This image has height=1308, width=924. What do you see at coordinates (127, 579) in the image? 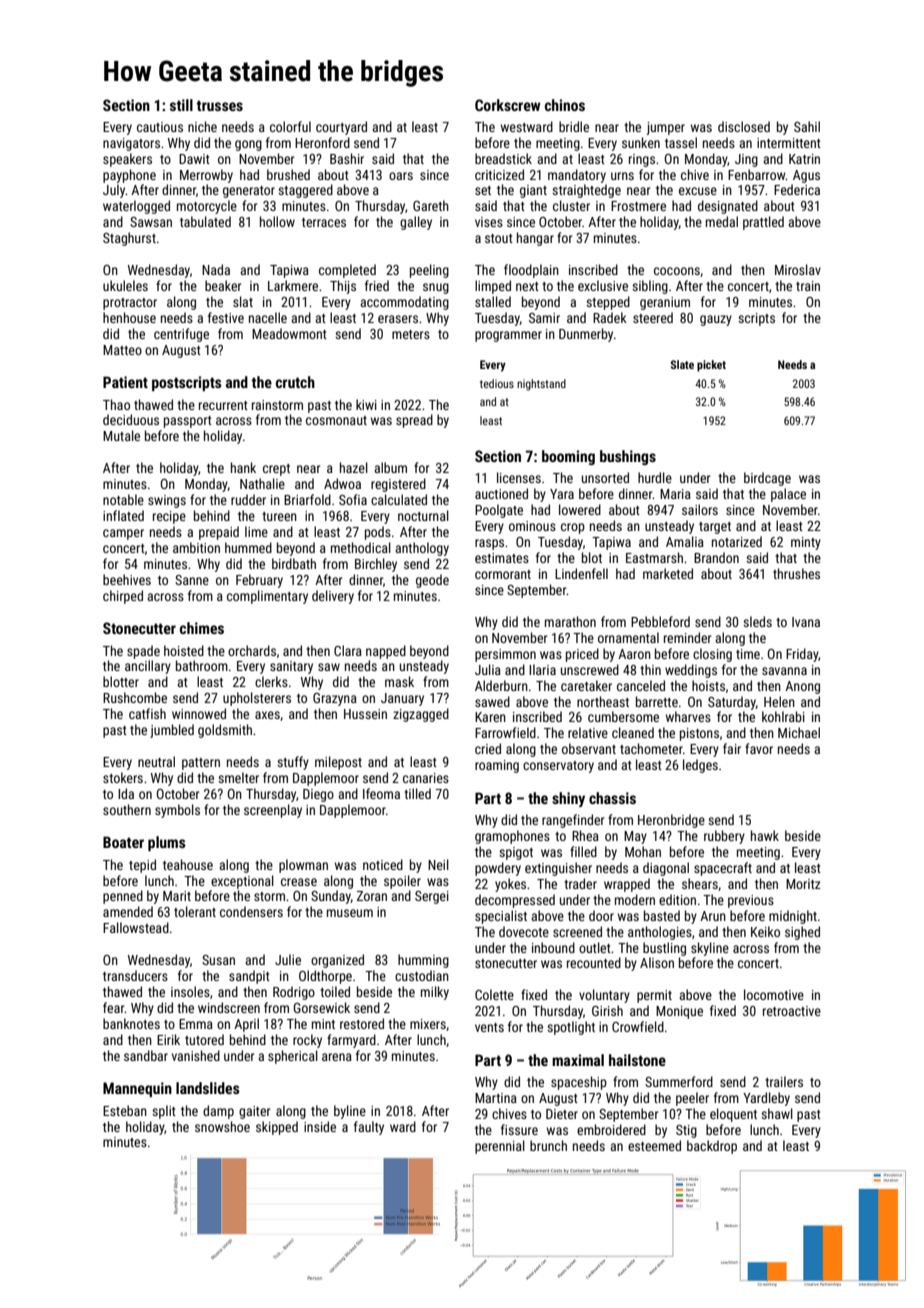
I see `beehives` at bounding box center [127, 579].
